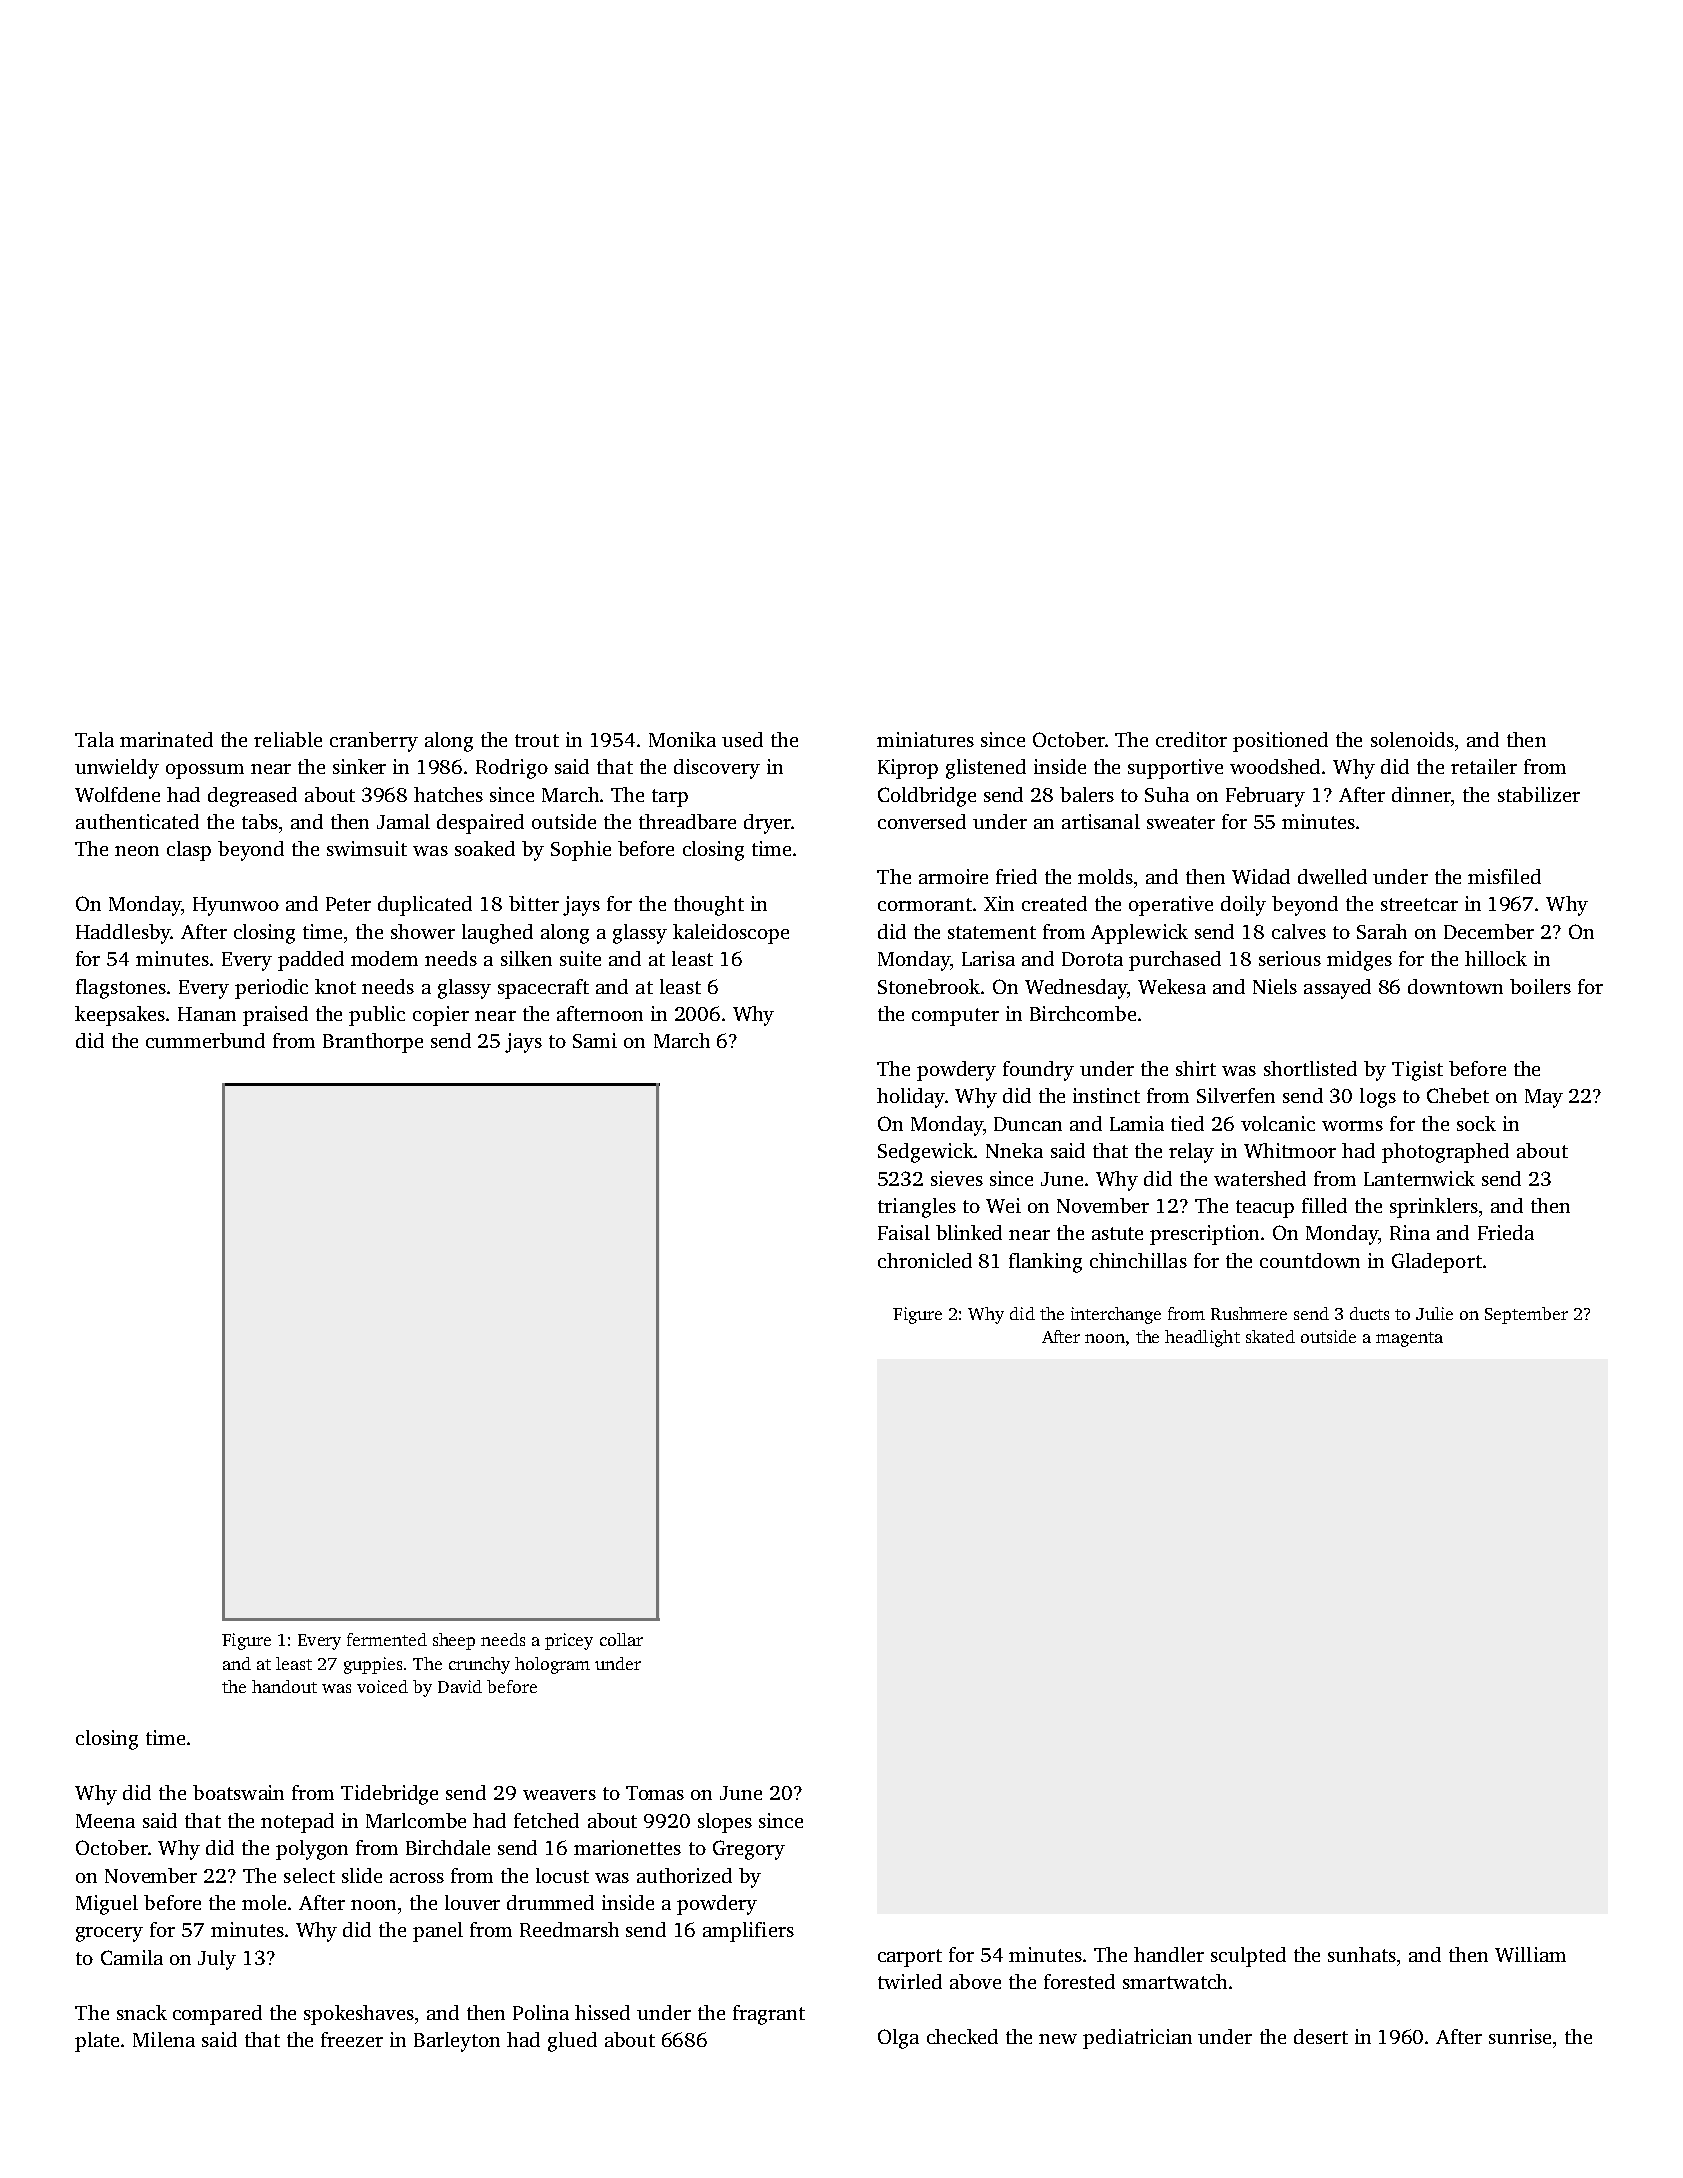 Image resolution: width=1683 pixels, height=2178 pixels. I want to click on solenoids, so click(1412, 739).
